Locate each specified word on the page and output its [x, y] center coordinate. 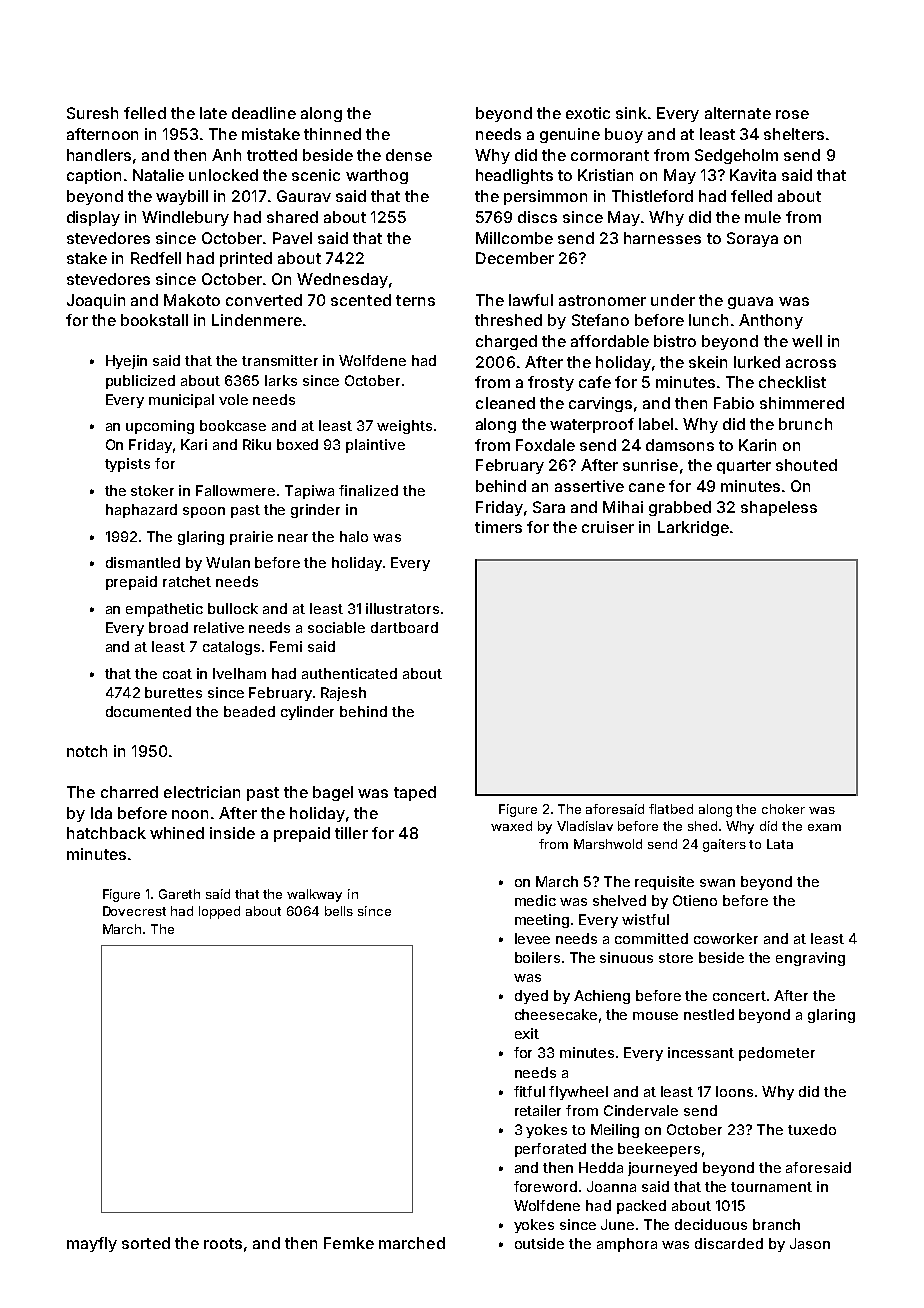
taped [415, 793]
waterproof [592, 425]
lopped [219, 912]
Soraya [752, 239]
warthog [377, 176]
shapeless [779, 508]
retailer [538, 1110]
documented [148, 711]
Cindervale [641, 1110]
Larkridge [693, 528]
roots [223, 1243]
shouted [806, 465]
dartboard [404, 627]
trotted [272, 155]
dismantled [143, 562]
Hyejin [126, 362]
